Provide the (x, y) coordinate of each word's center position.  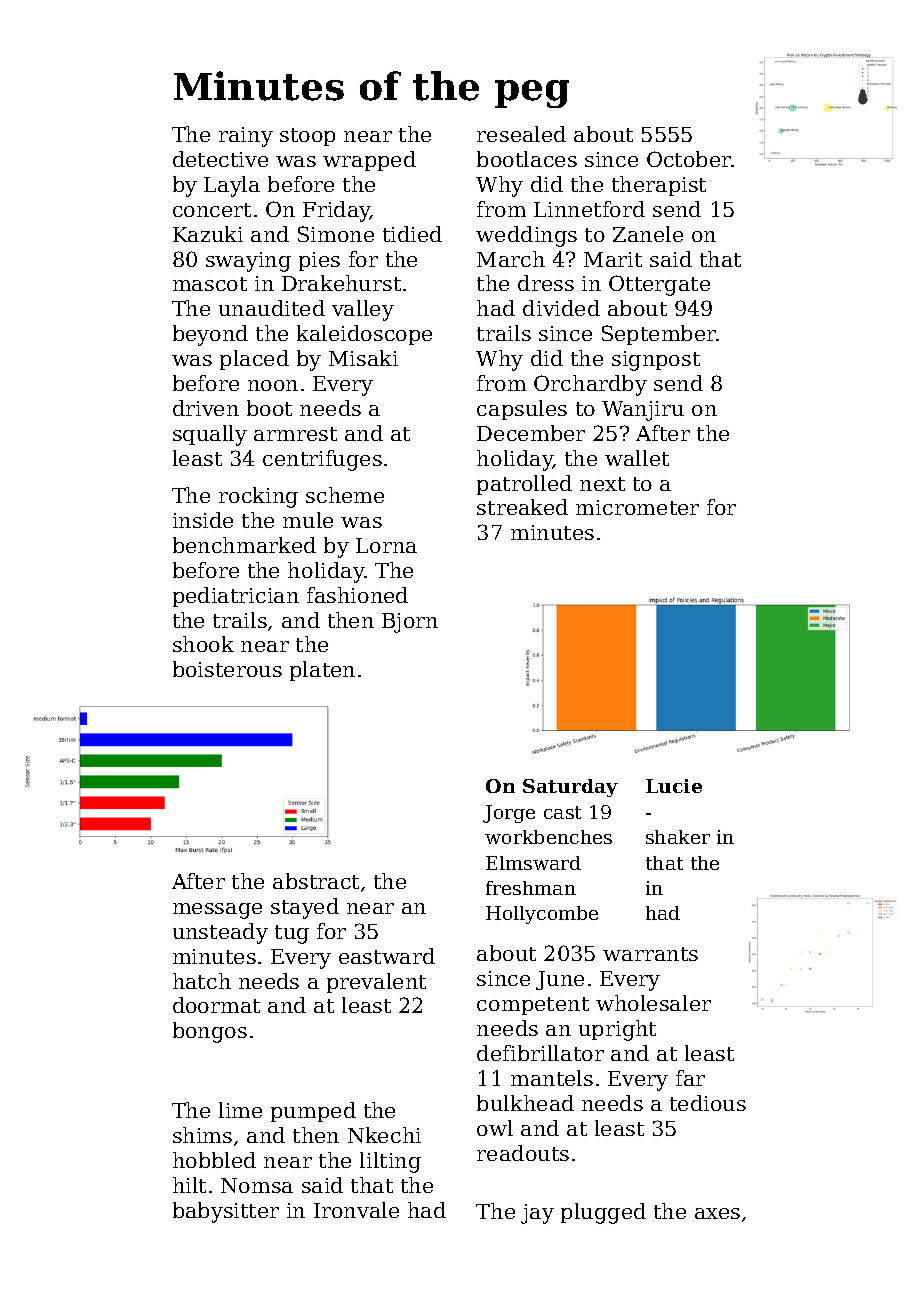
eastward (387, 956)
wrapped (369, 161)
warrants (650, 954)
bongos (210, 1032)
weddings (526, 236)
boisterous (227, 669)
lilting (390, 1162)
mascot (210, 284)
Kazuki (208, 234)
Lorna (386, 545)
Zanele (648, 234)
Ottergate (659, 285)
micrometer (637, 507)
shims (202, 1135)
